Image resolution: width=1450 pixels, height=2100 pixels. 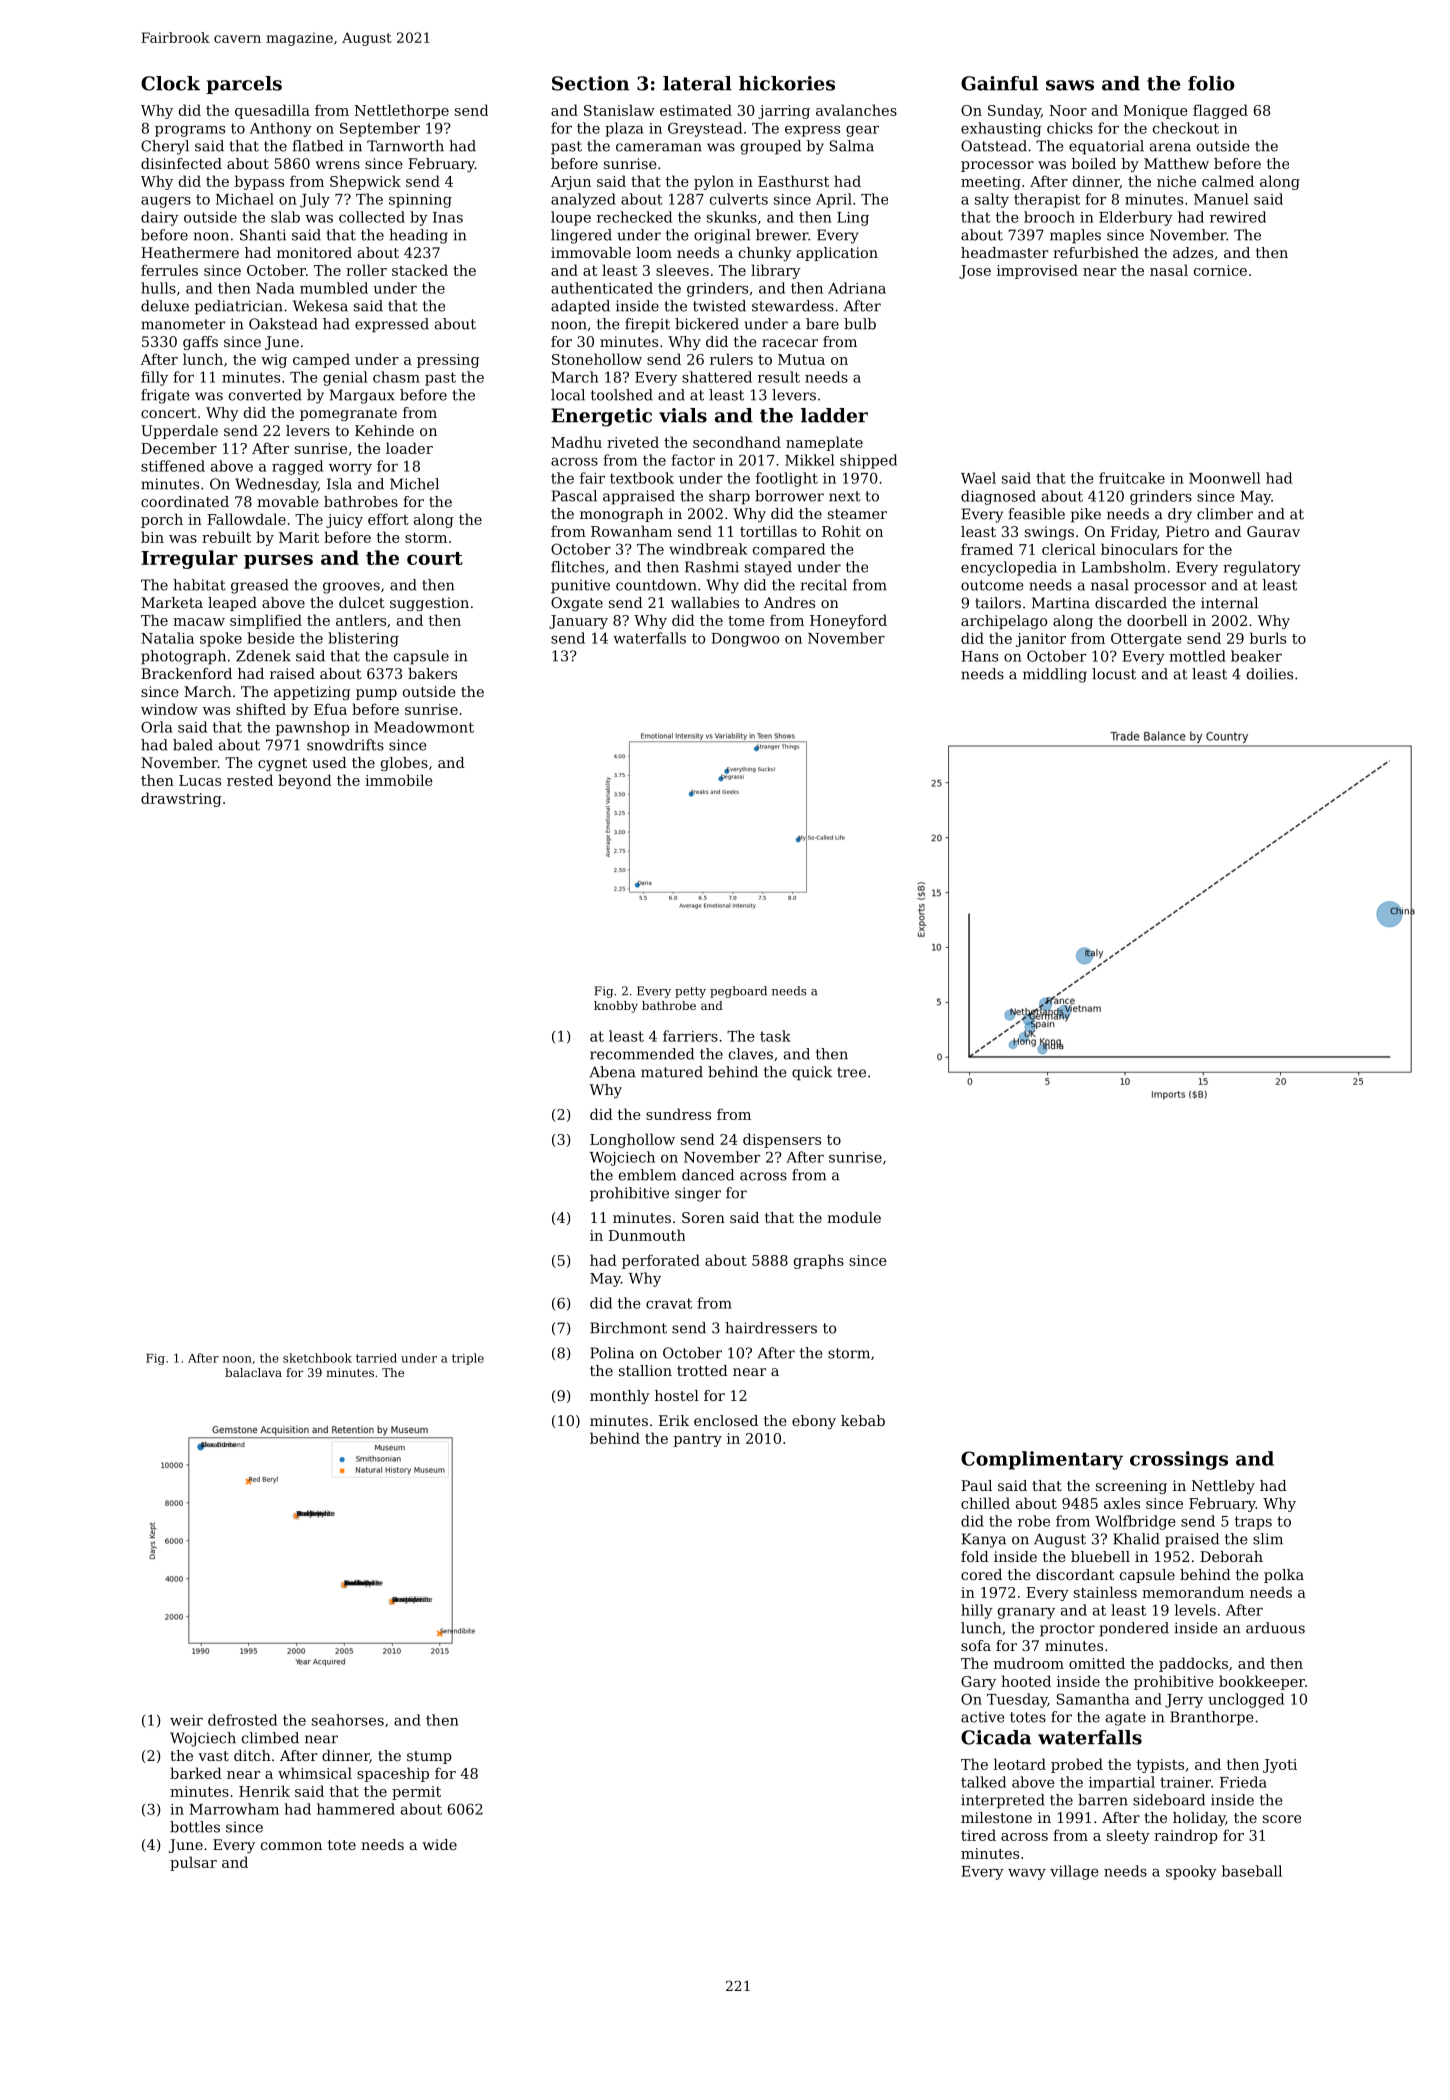 I want to click on Marketa, so click(x=172, y=602).
